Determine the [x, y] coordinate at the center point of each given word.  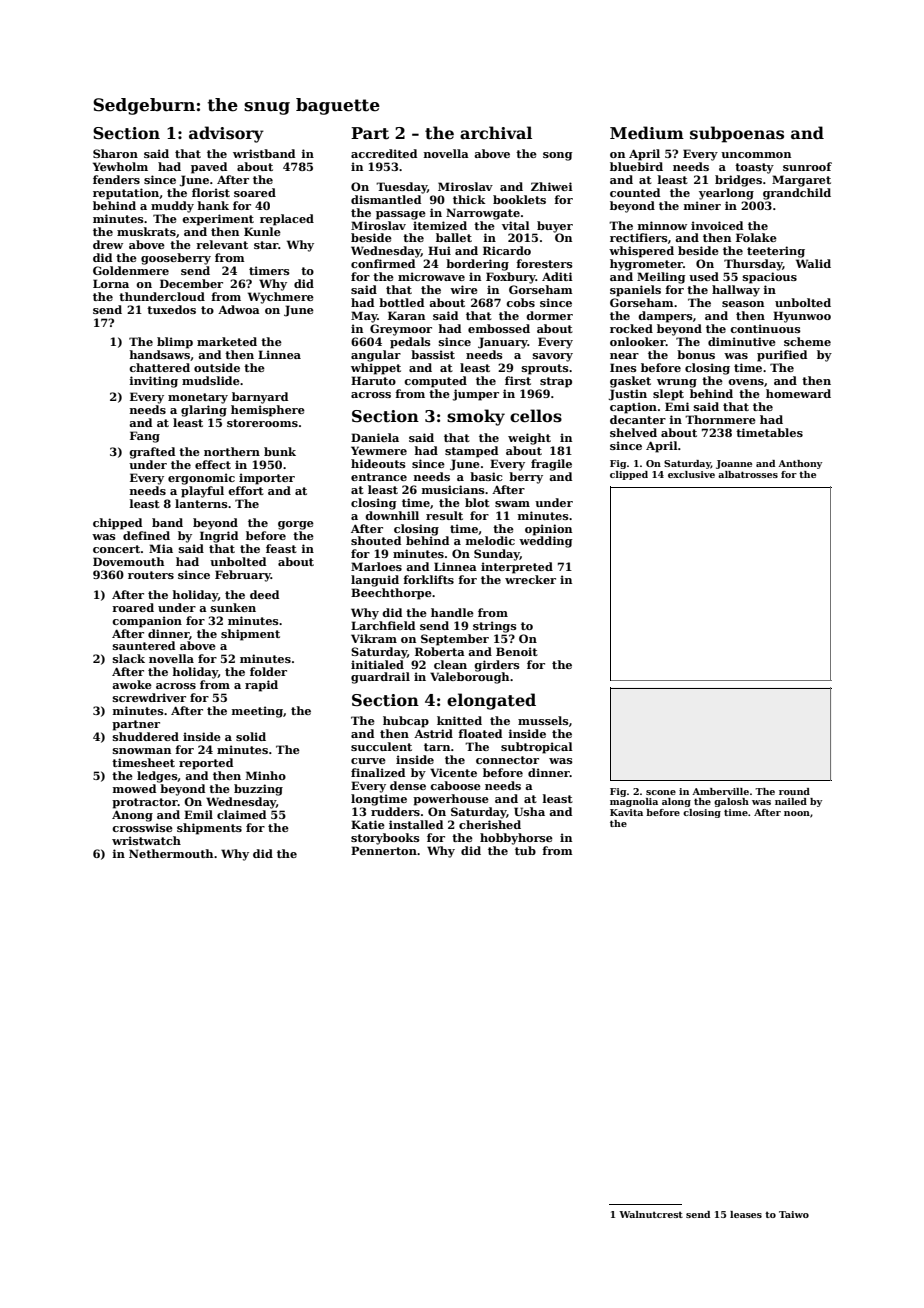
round [794, 791]
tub [525, 850]
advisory [226, 134]
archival [496, 133]
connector [507, 760]
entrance [379, 477]
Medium [647, 133]
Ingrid [219, 537]
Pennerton [384, 850]
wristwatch [146, 840]
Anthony [800, 464]
